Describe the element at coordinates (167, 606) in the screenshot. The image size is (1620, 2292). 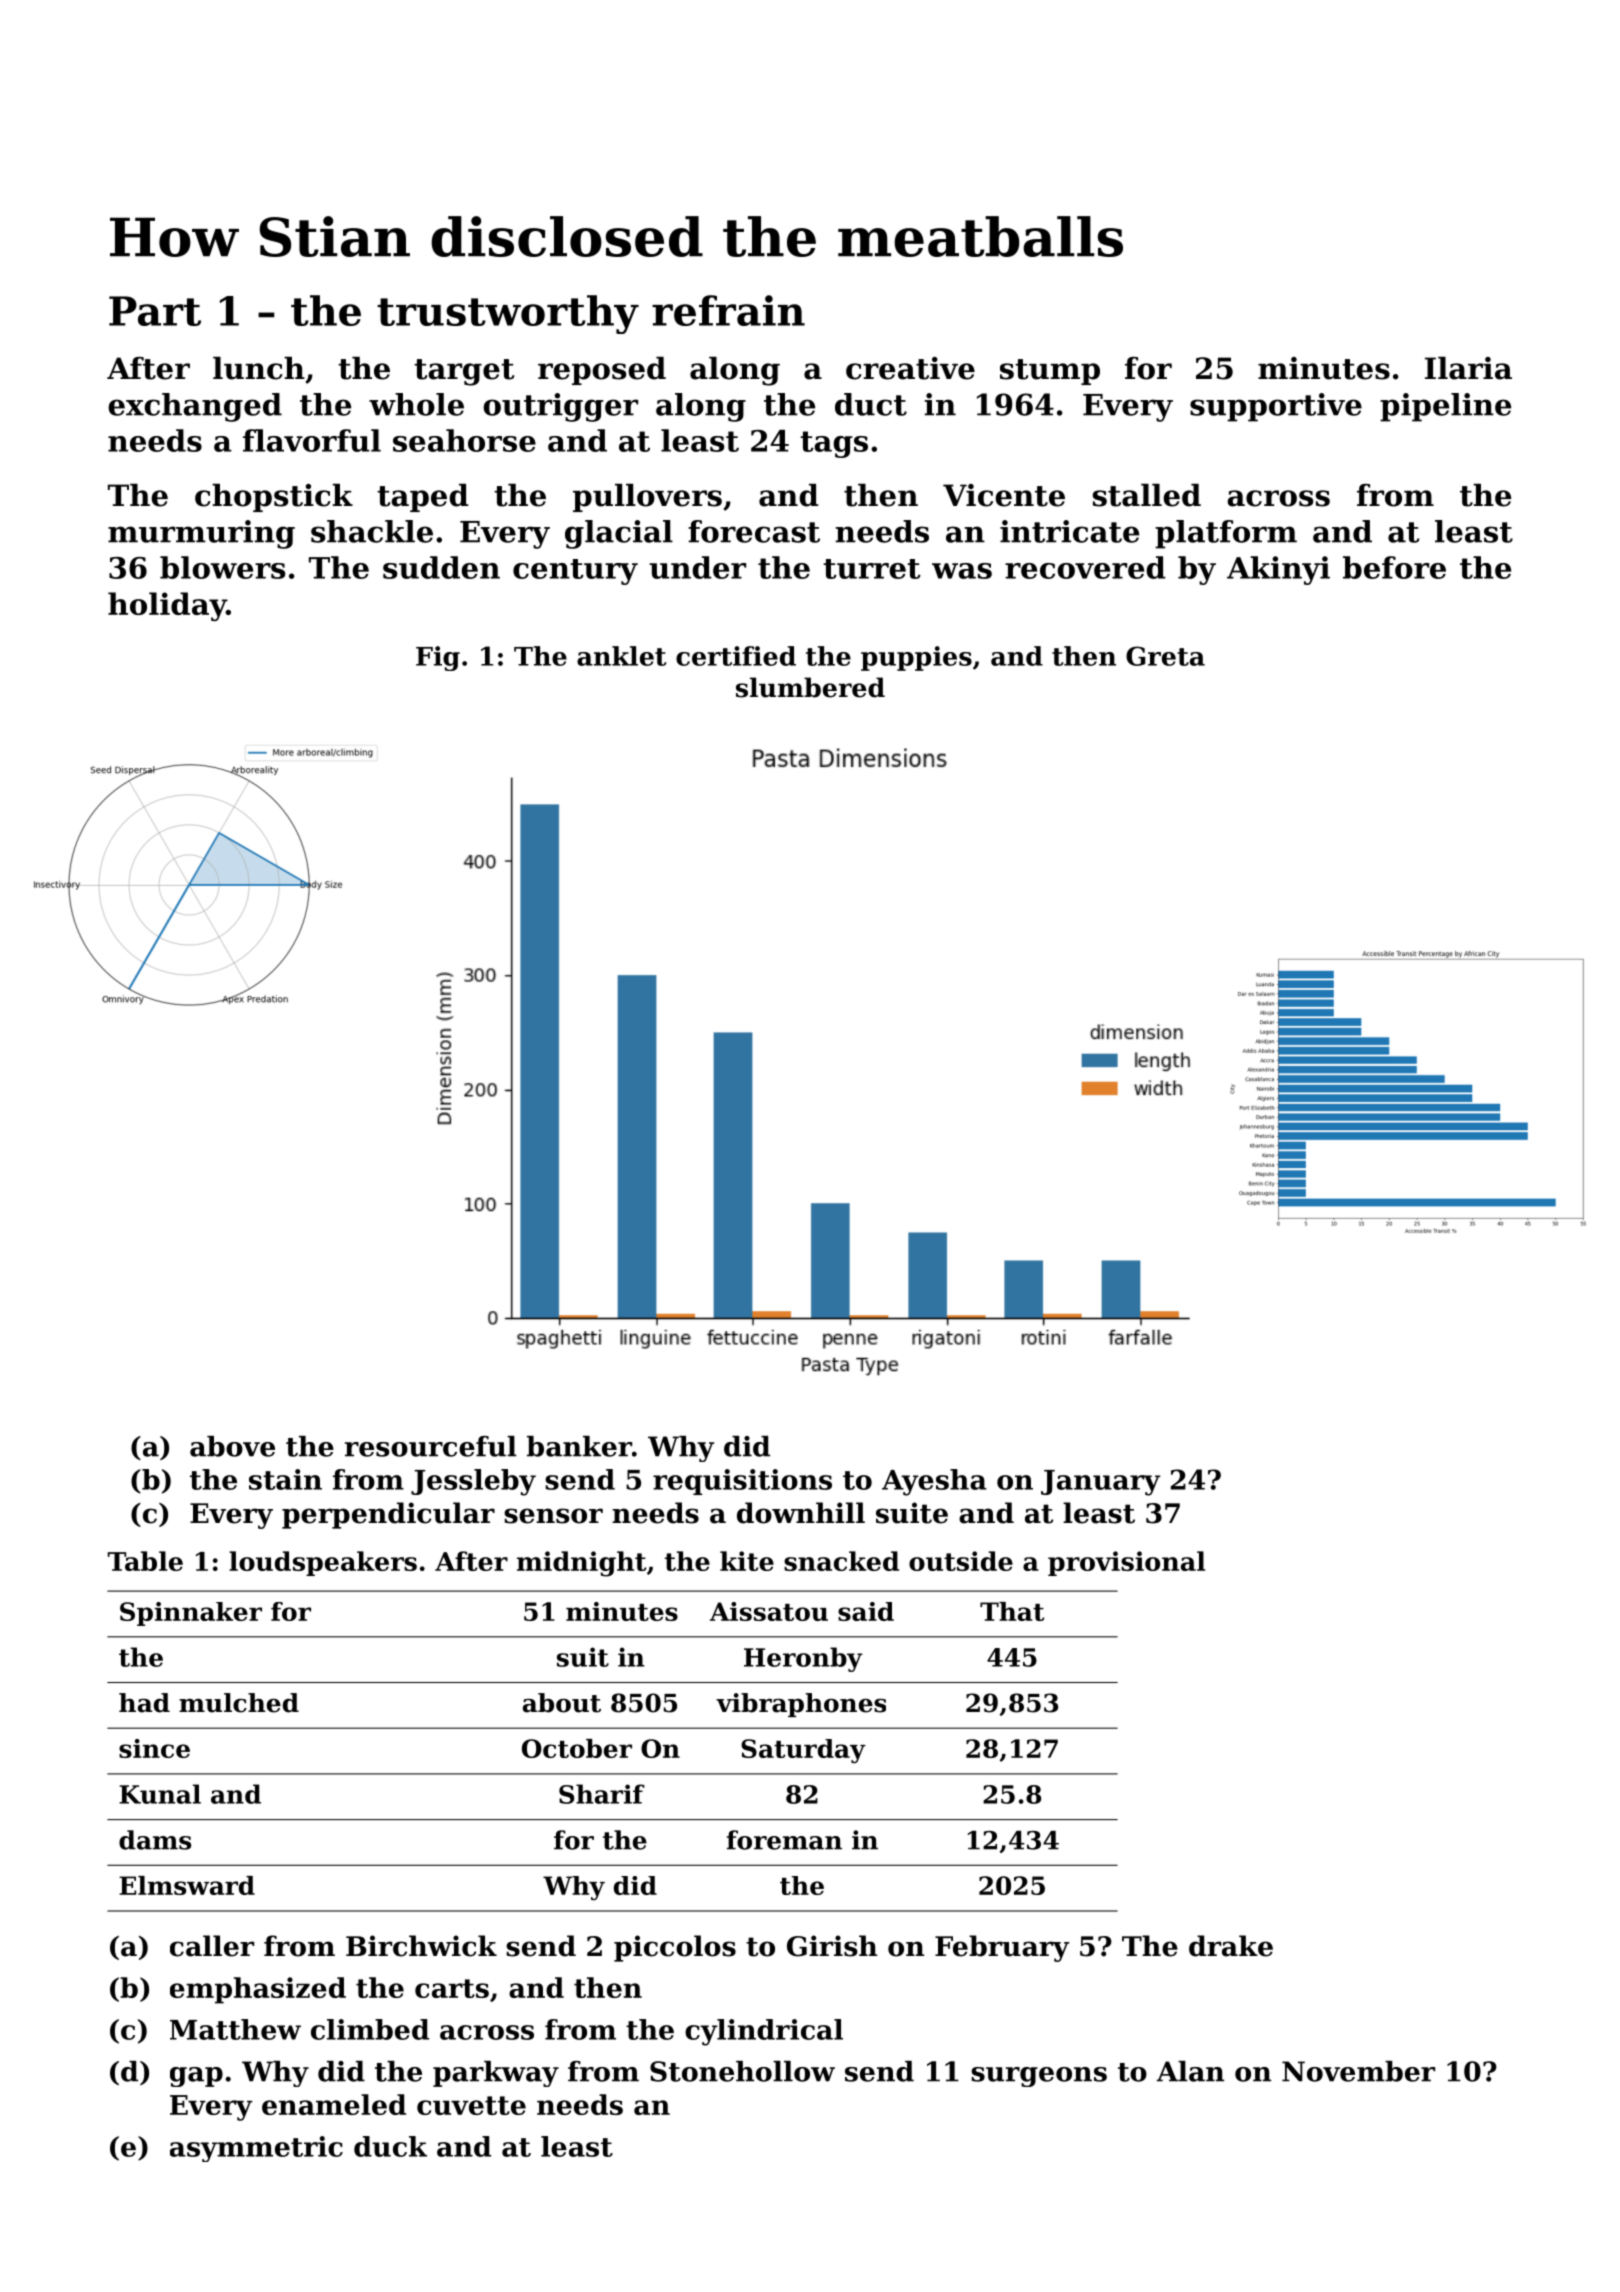
I see `holiday` at that location.
